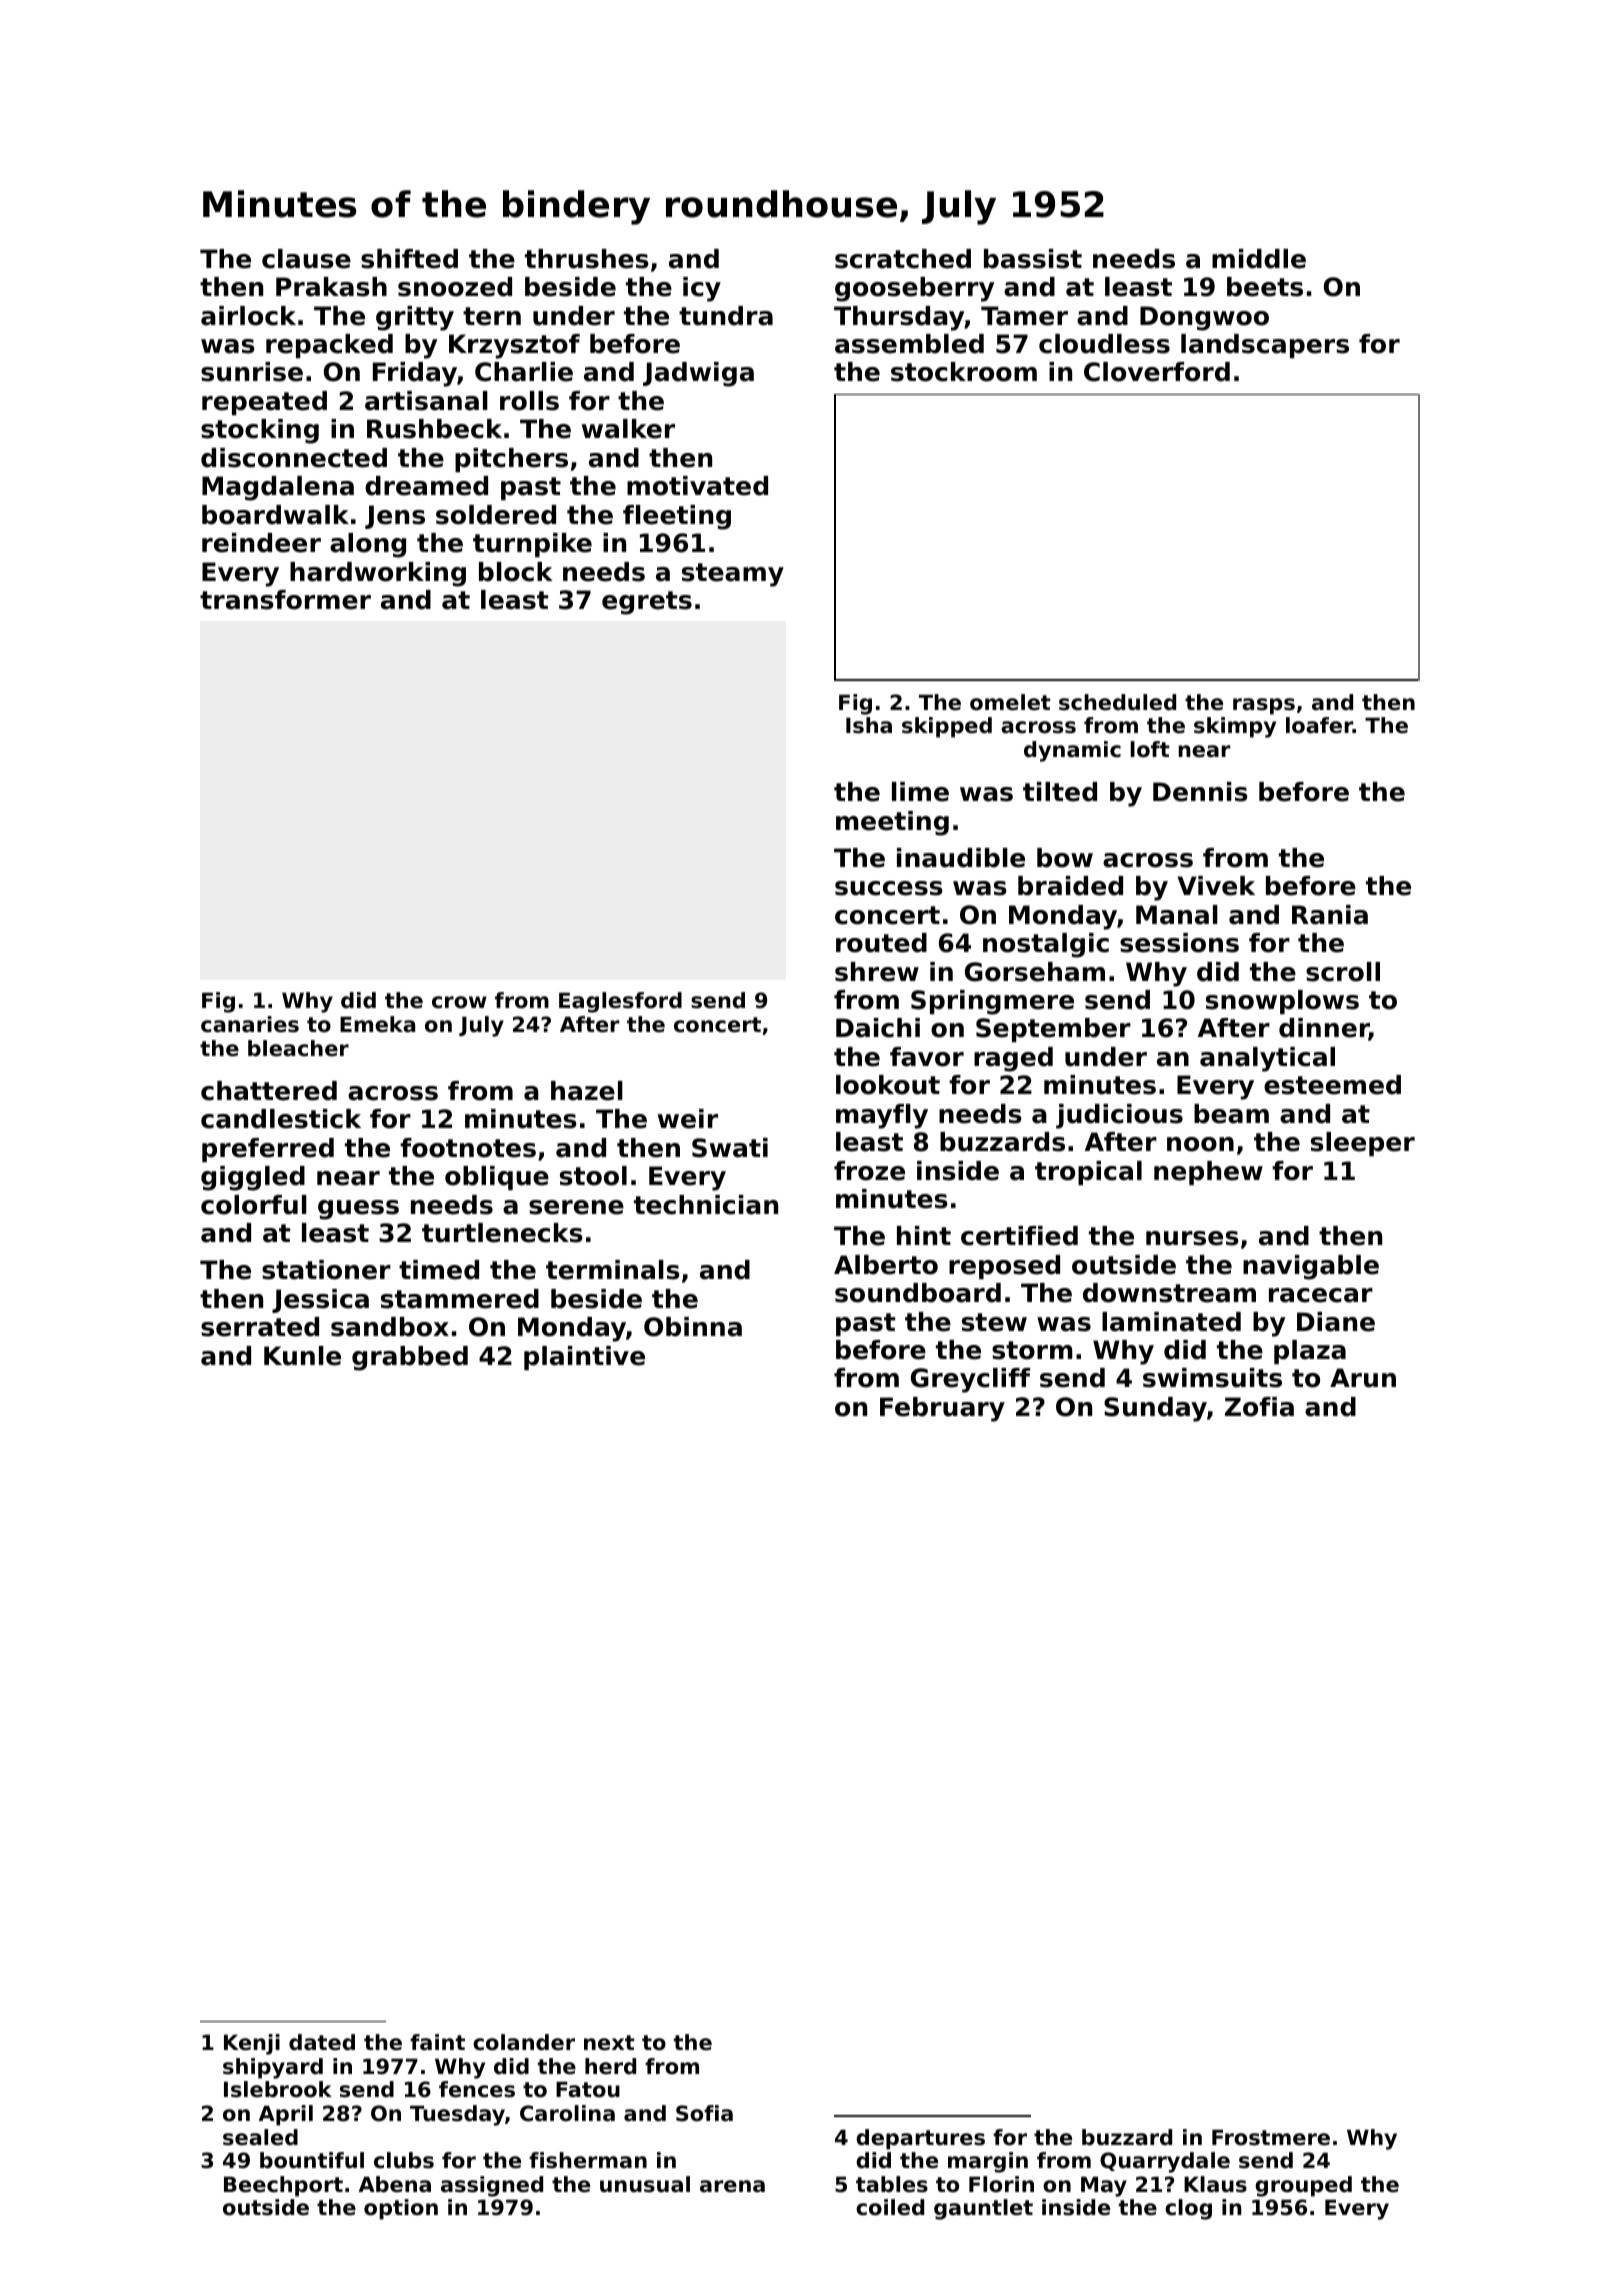 Image resolution: width=1620 pixels, height=2292 pixels. Describe the element at coordinates (1336, 1322) in the document. I see `Diane` at that location.
